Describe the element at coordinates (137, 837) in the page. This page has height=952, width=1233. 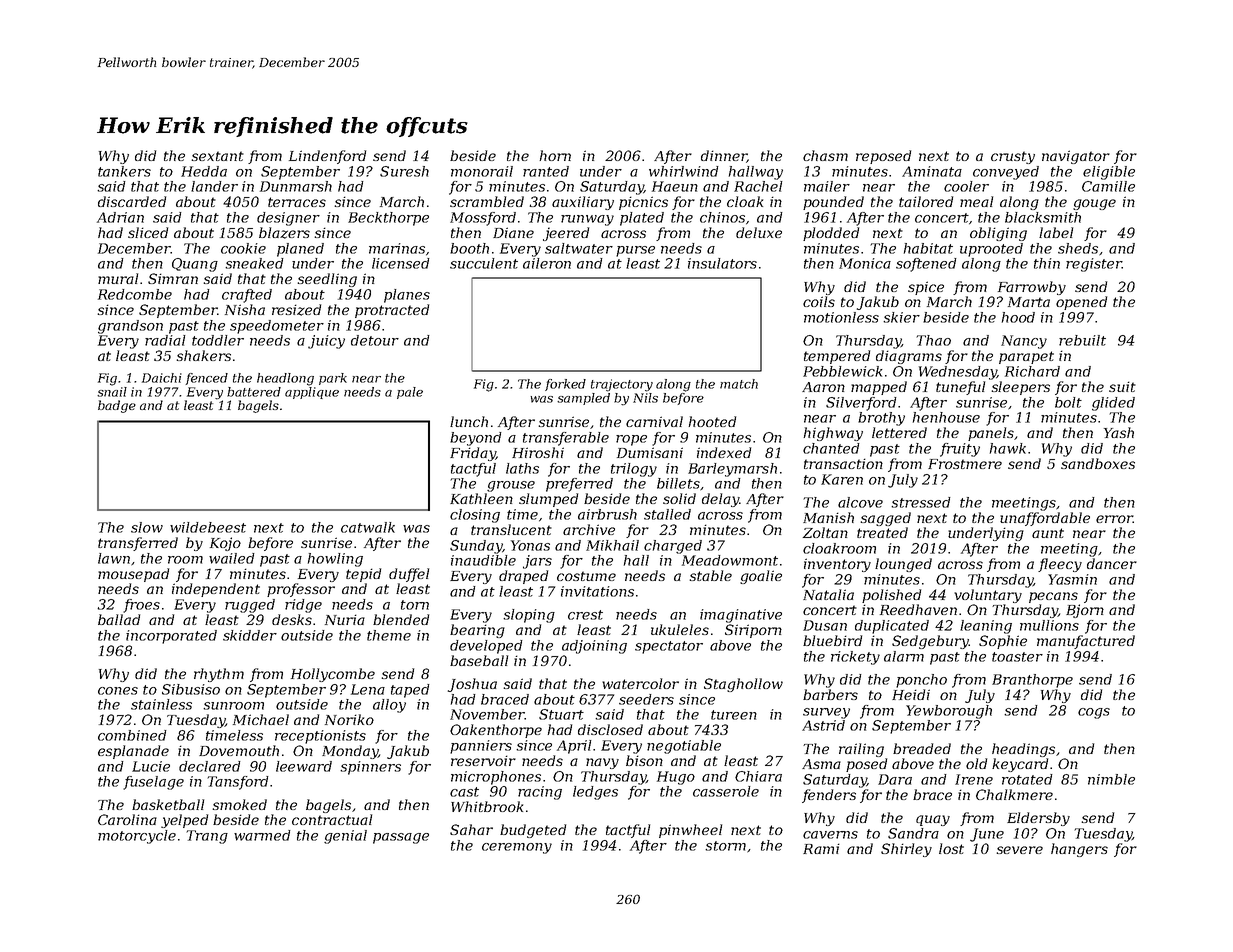
I see `motorcycle` at that location.
